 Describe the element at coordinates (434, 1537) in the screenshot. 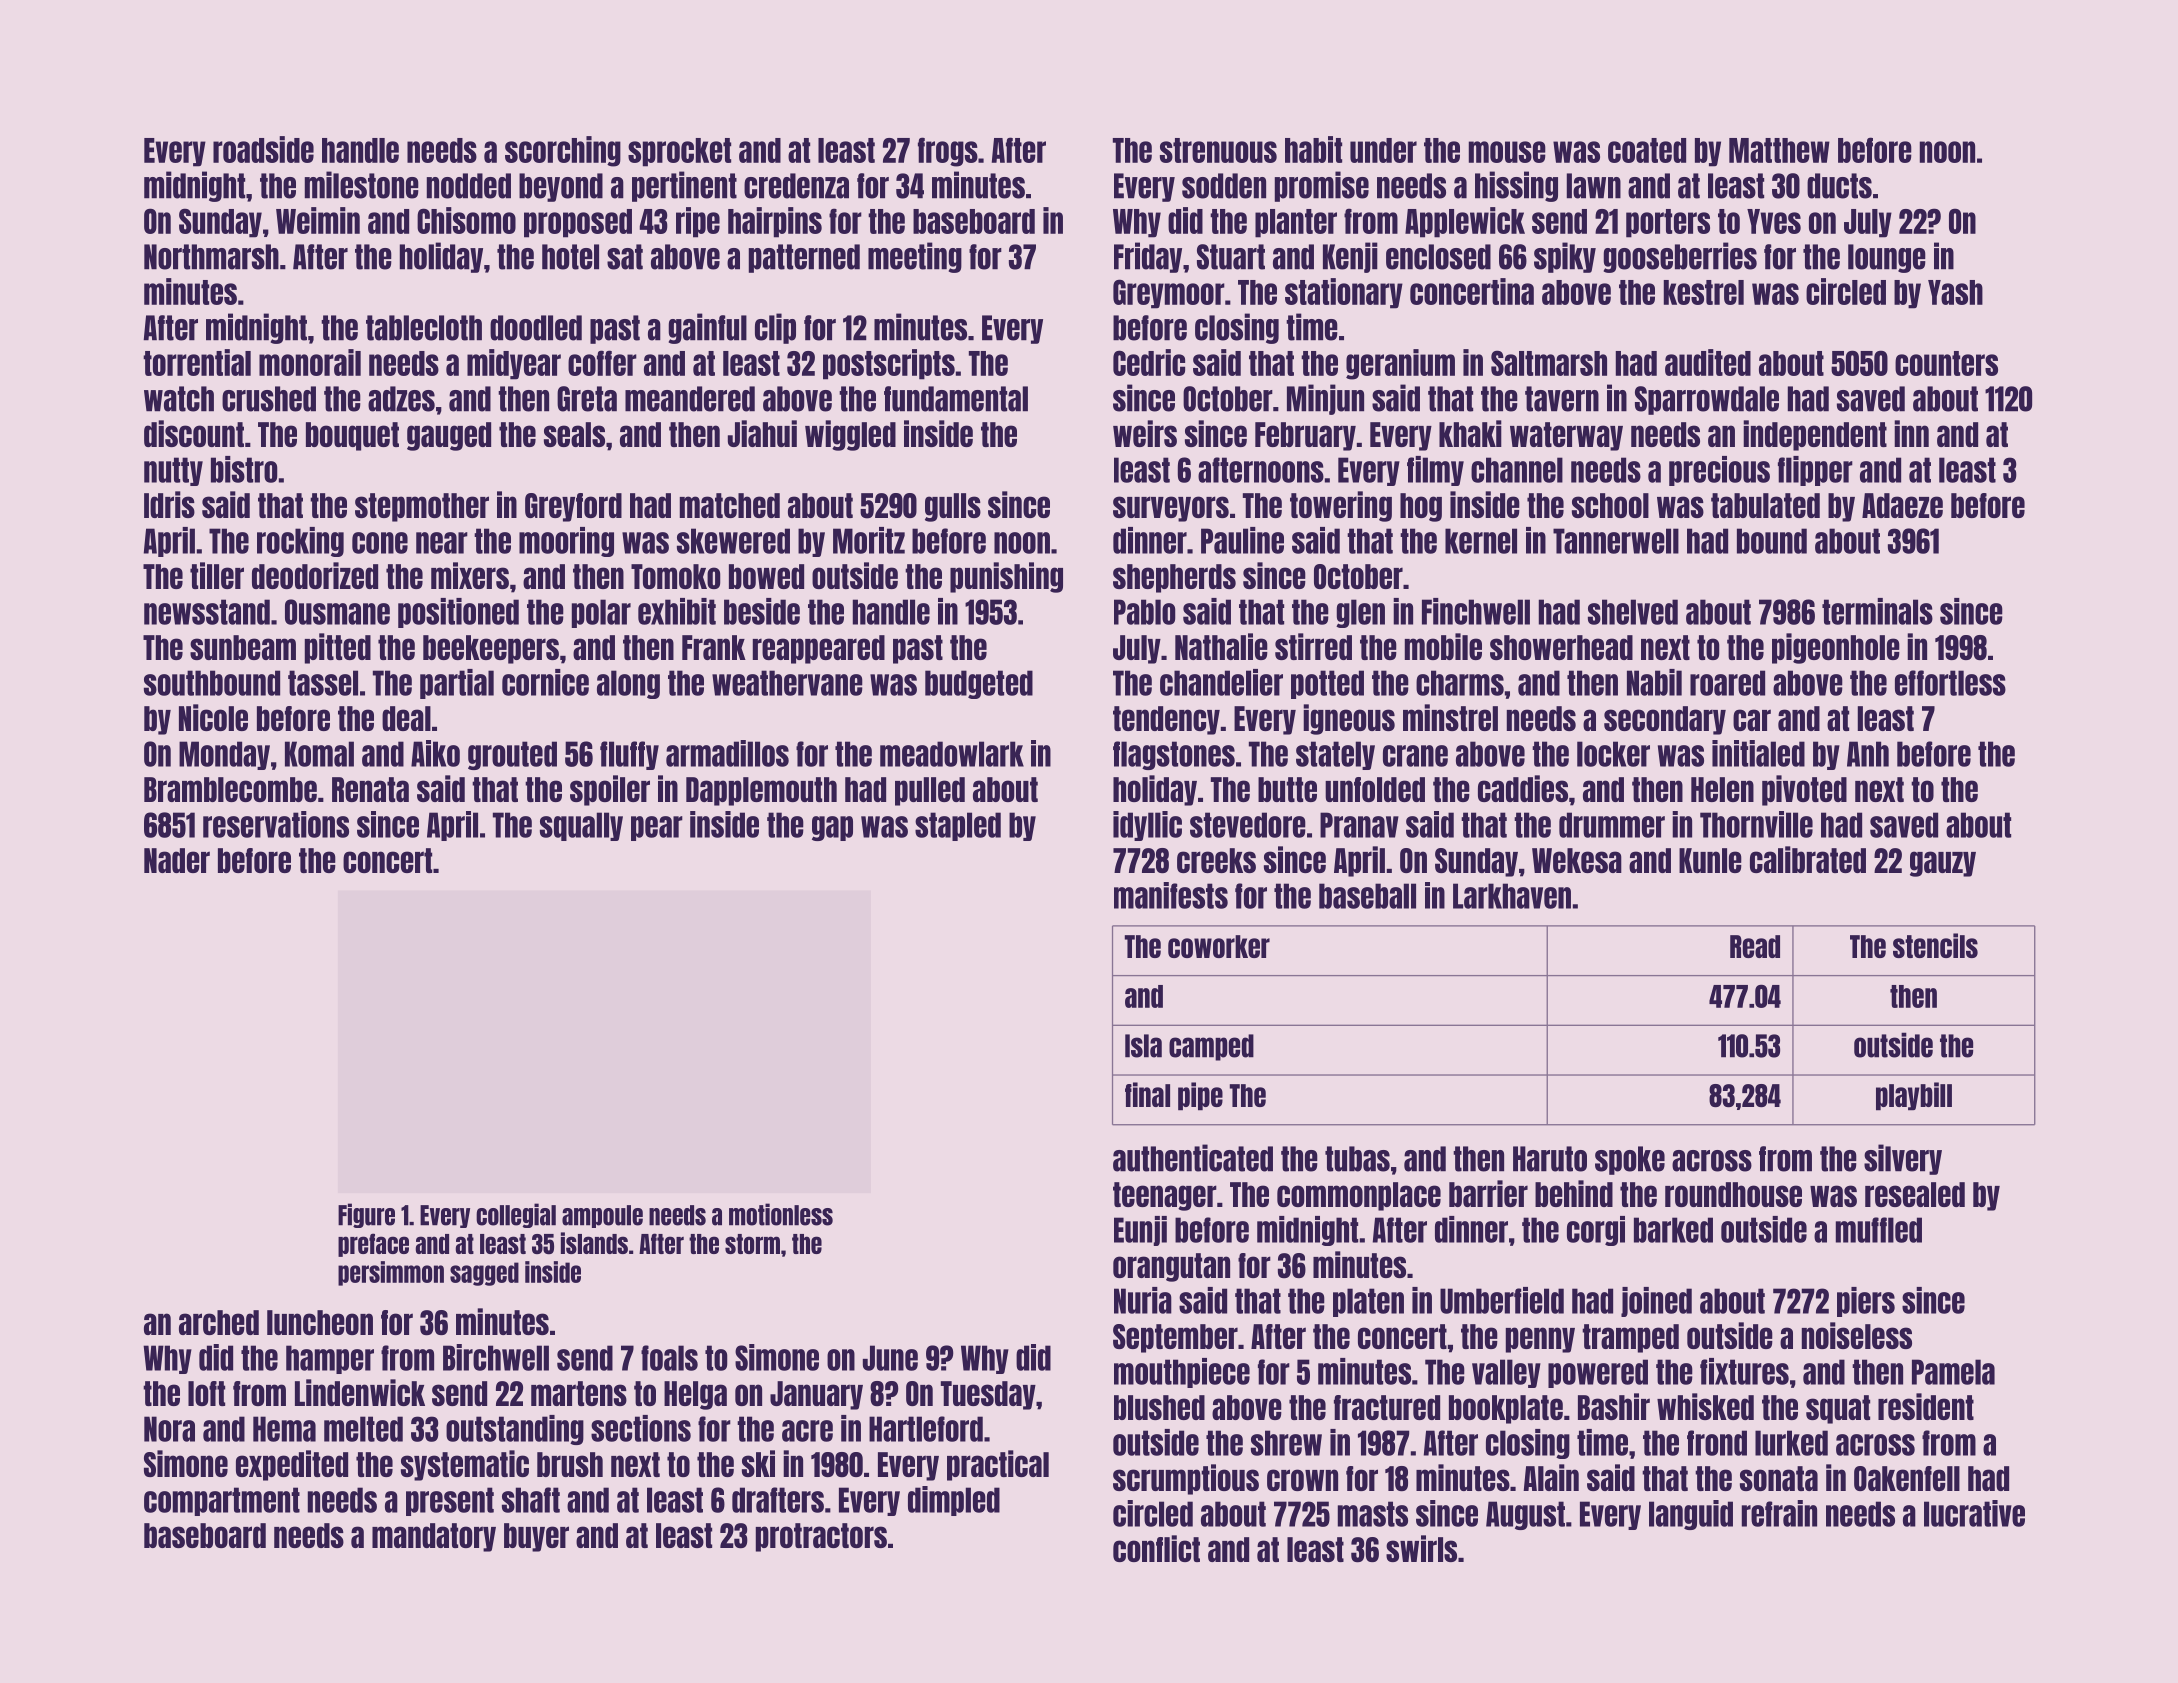

I see `mandatory` at that location.
